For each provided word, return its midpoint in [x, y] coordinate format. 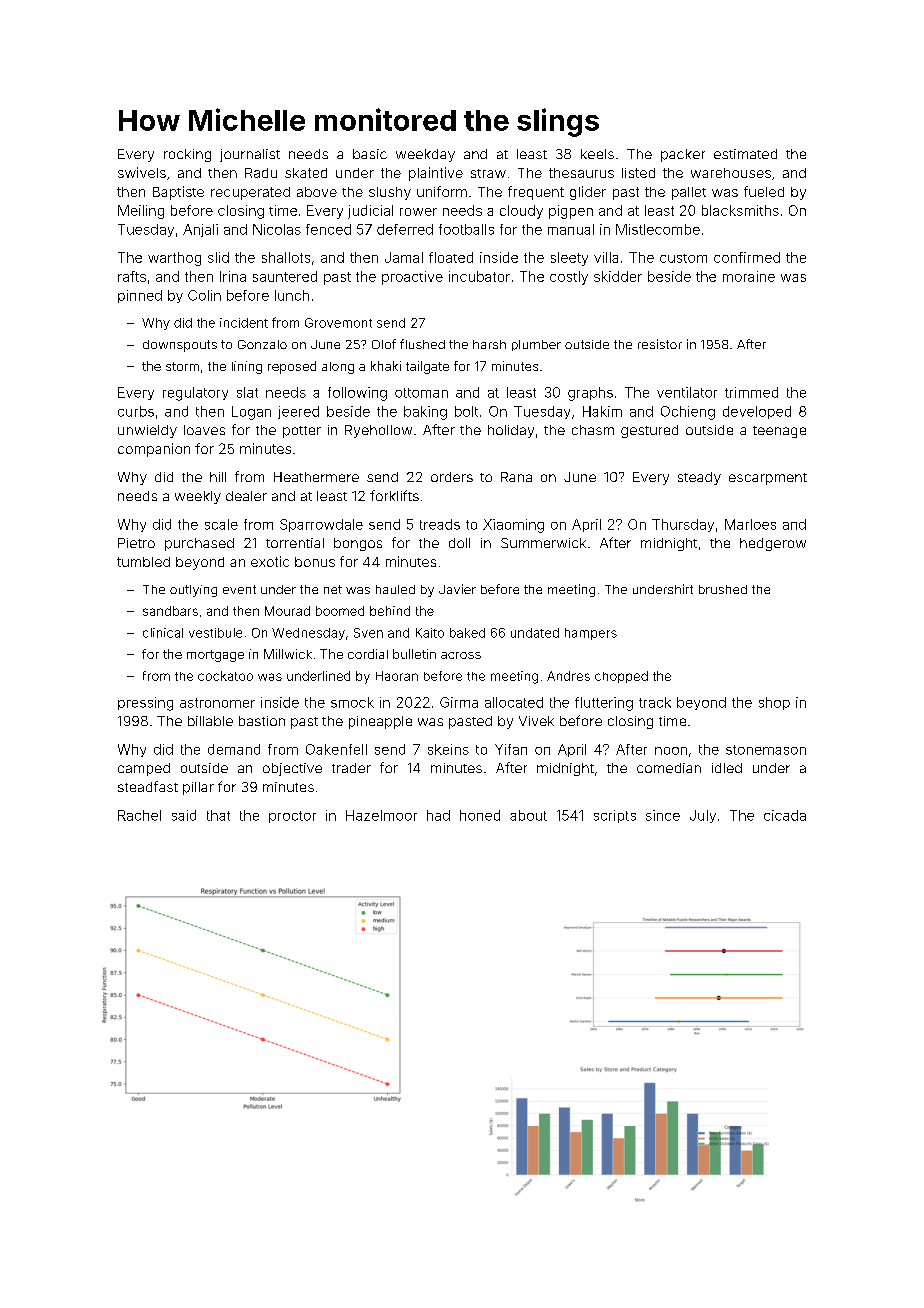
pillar [198, 788]
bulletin [414, 654]
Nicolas [277, 229]
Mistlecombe [658, 229]
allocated [514, 702]
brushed [723, 589]
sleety [569, 259]
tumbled [143, 562]
